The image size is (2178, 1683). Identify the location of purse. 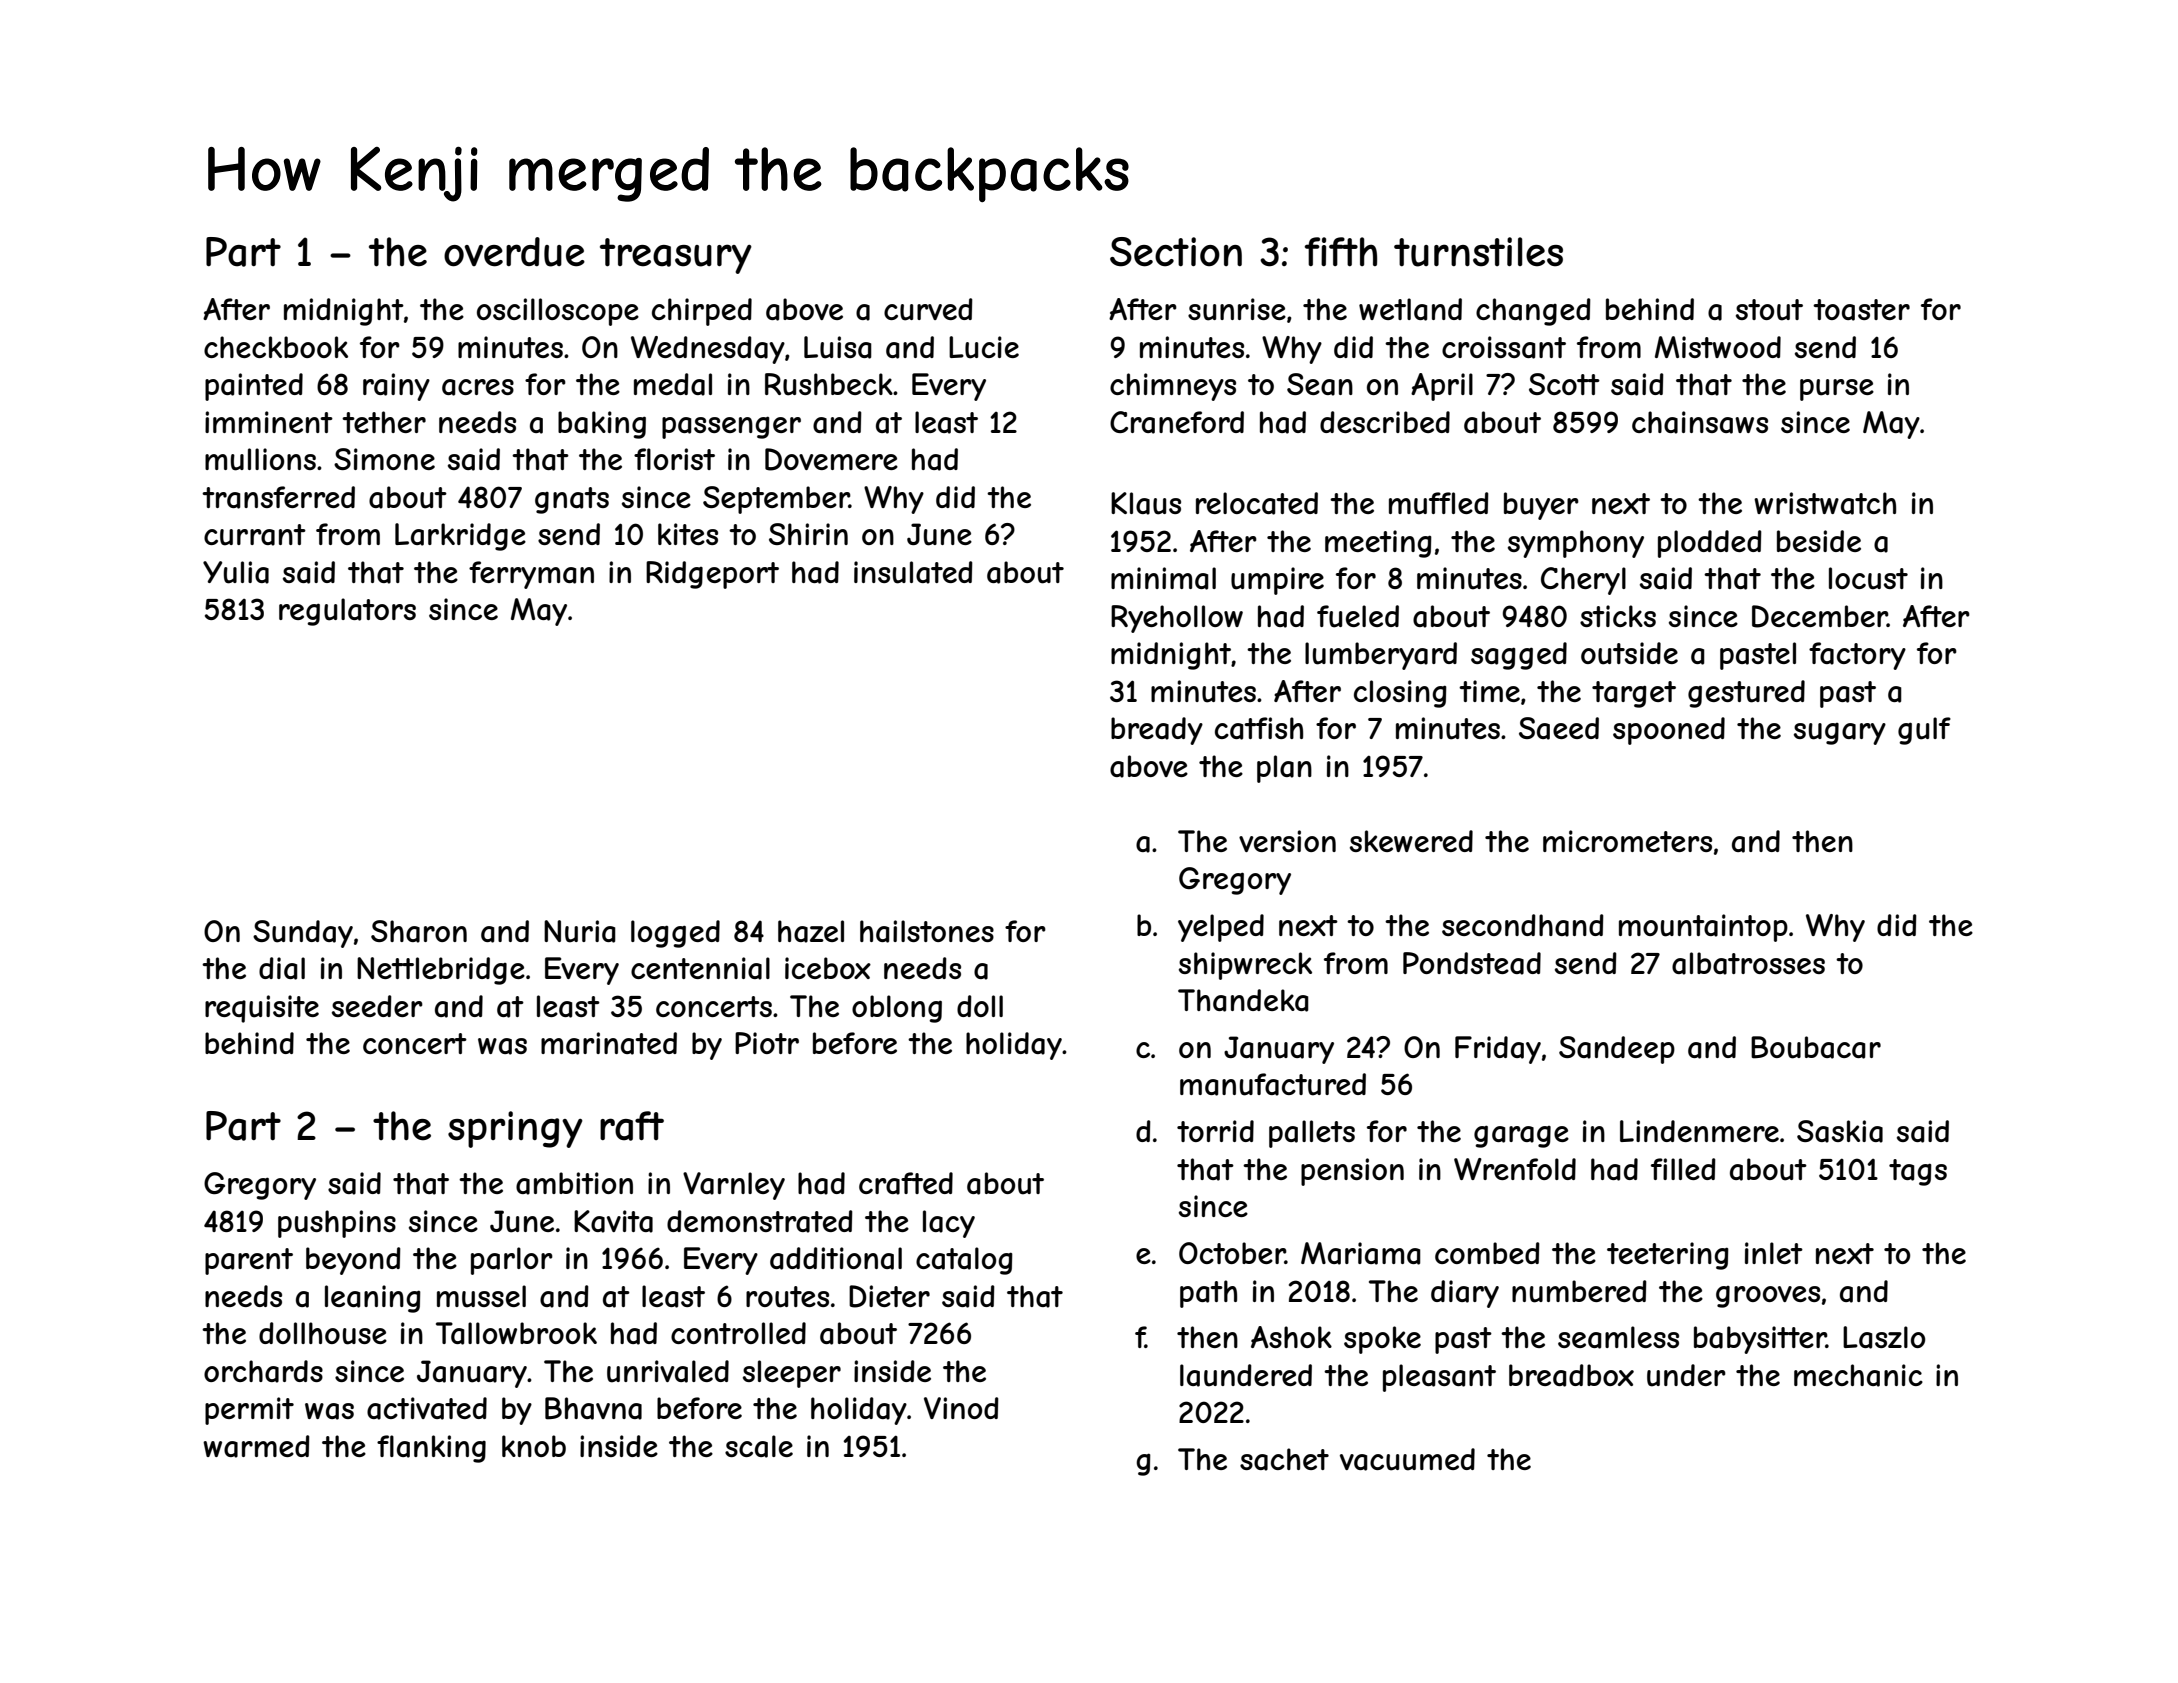
(1837, 390).
